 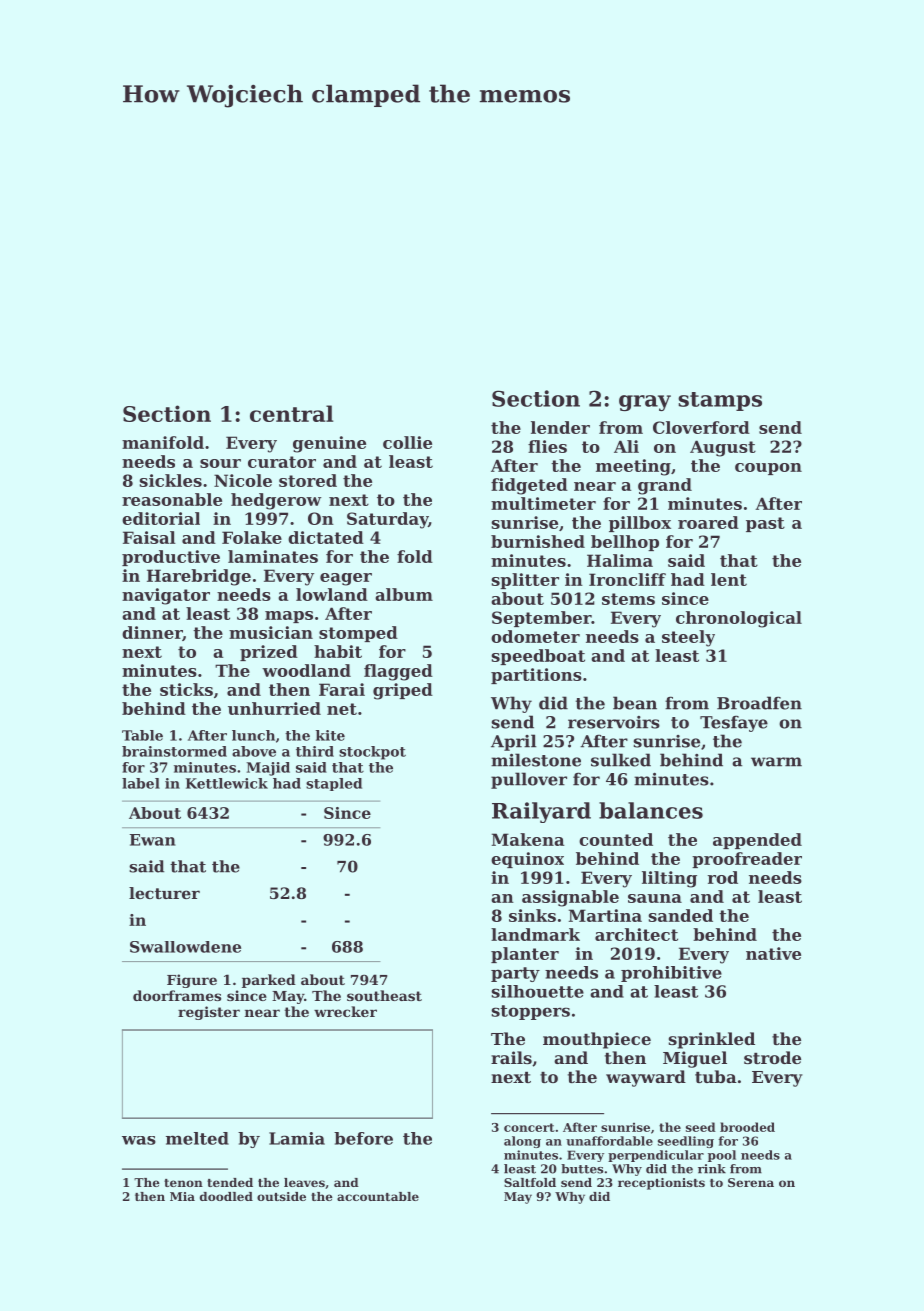 I want to click on before, so click(x=363, y=1138).
